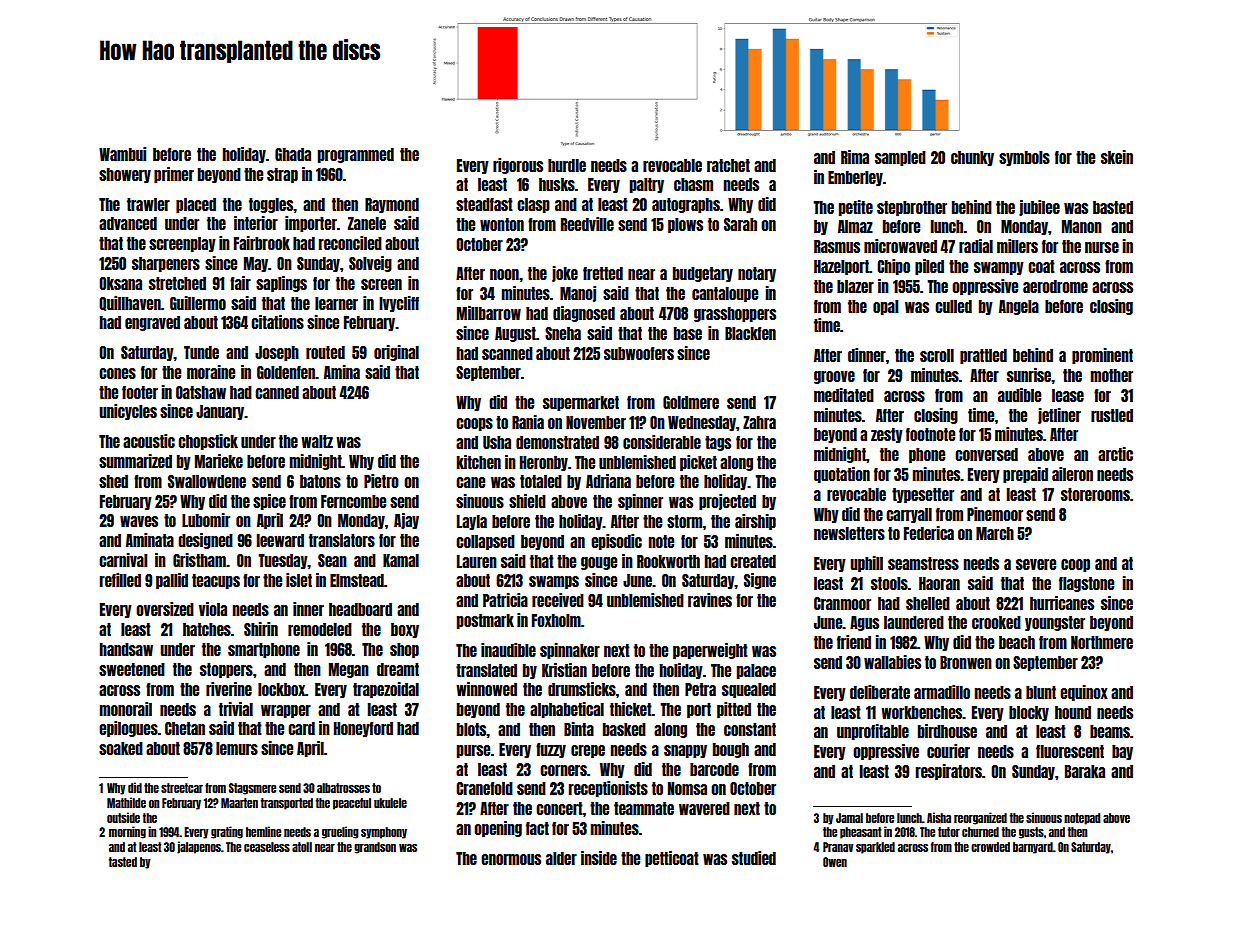  I want to click on symphony, so click(384, 833).
